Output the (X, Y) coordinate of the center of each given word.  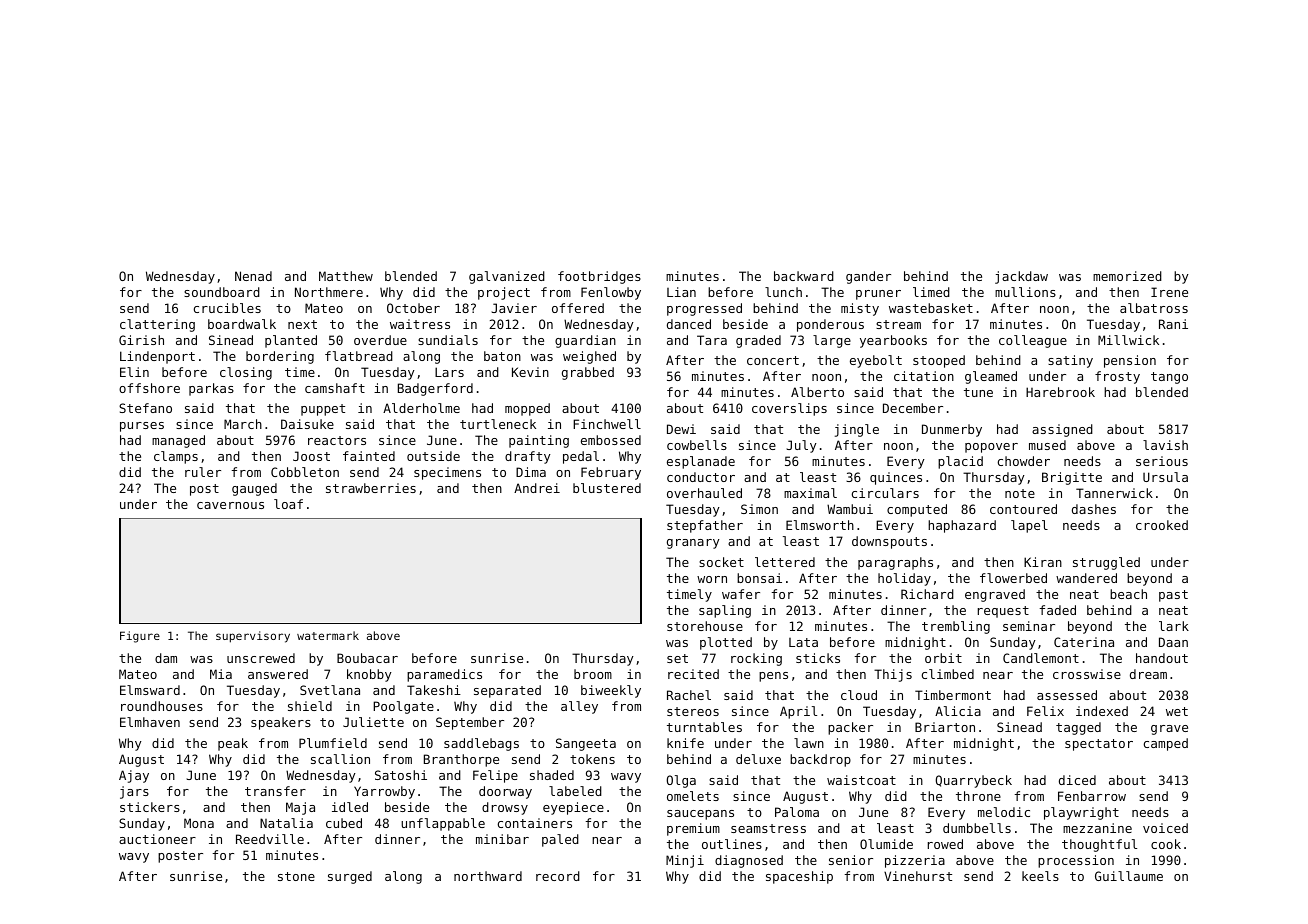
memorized (1127, 276)
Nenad (253, 276)
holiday (904, 579)
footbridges (599, 277)
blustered (607, 488)
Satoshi (401, 775)
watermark (328, 635)
